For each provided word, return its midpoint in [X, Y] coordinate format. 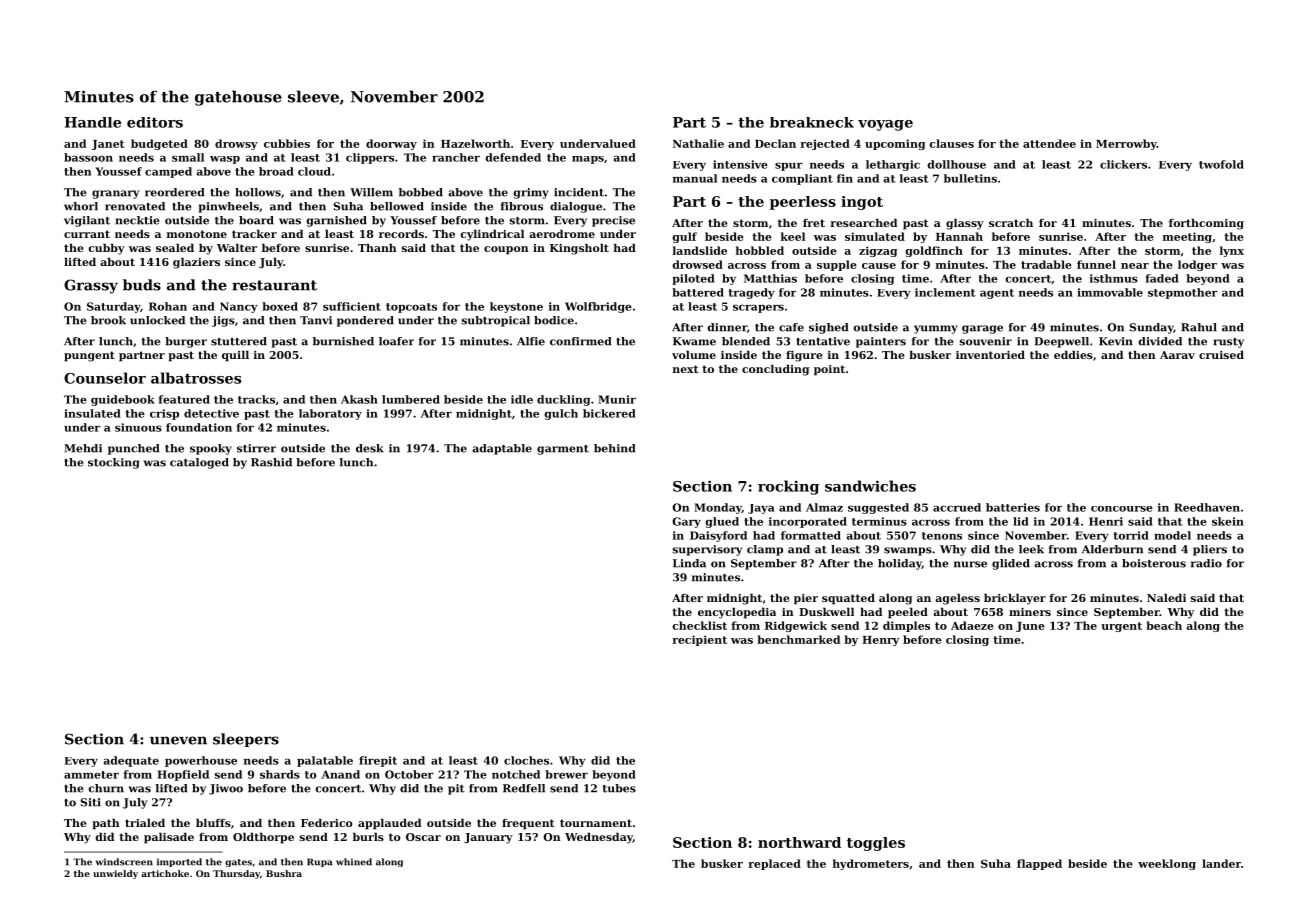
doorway [391, 144]
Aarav [1177, 355]
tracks [256, 399]
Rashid [271, 462]
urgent [1121, 627]
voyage [885, 125]
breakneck [812, 122]
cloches [526, 760]
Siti [91, 802]
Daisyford [718, 536]
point [829, 370]
